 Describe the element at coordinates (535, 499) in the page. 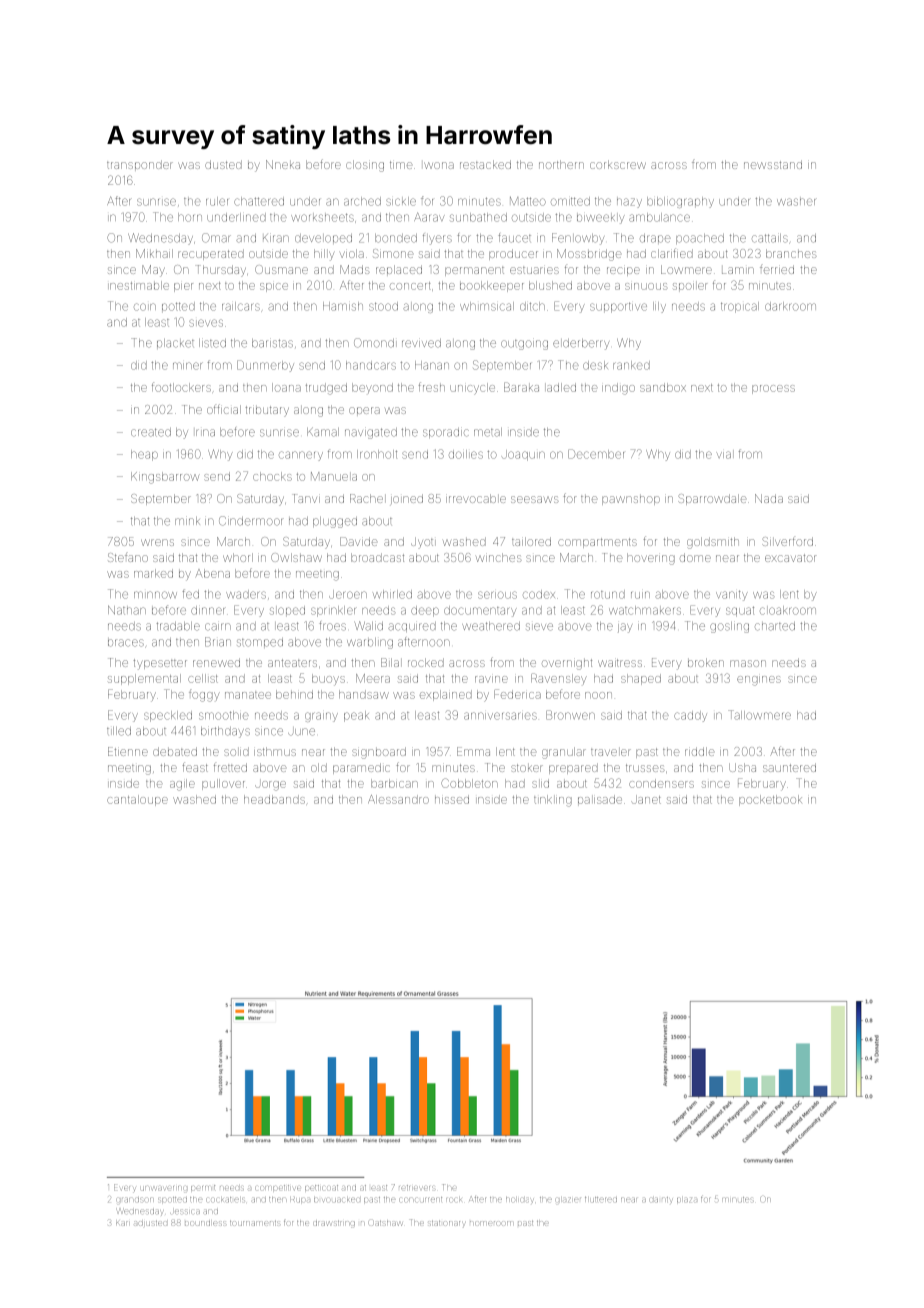

I see `seesaws` at that location.
